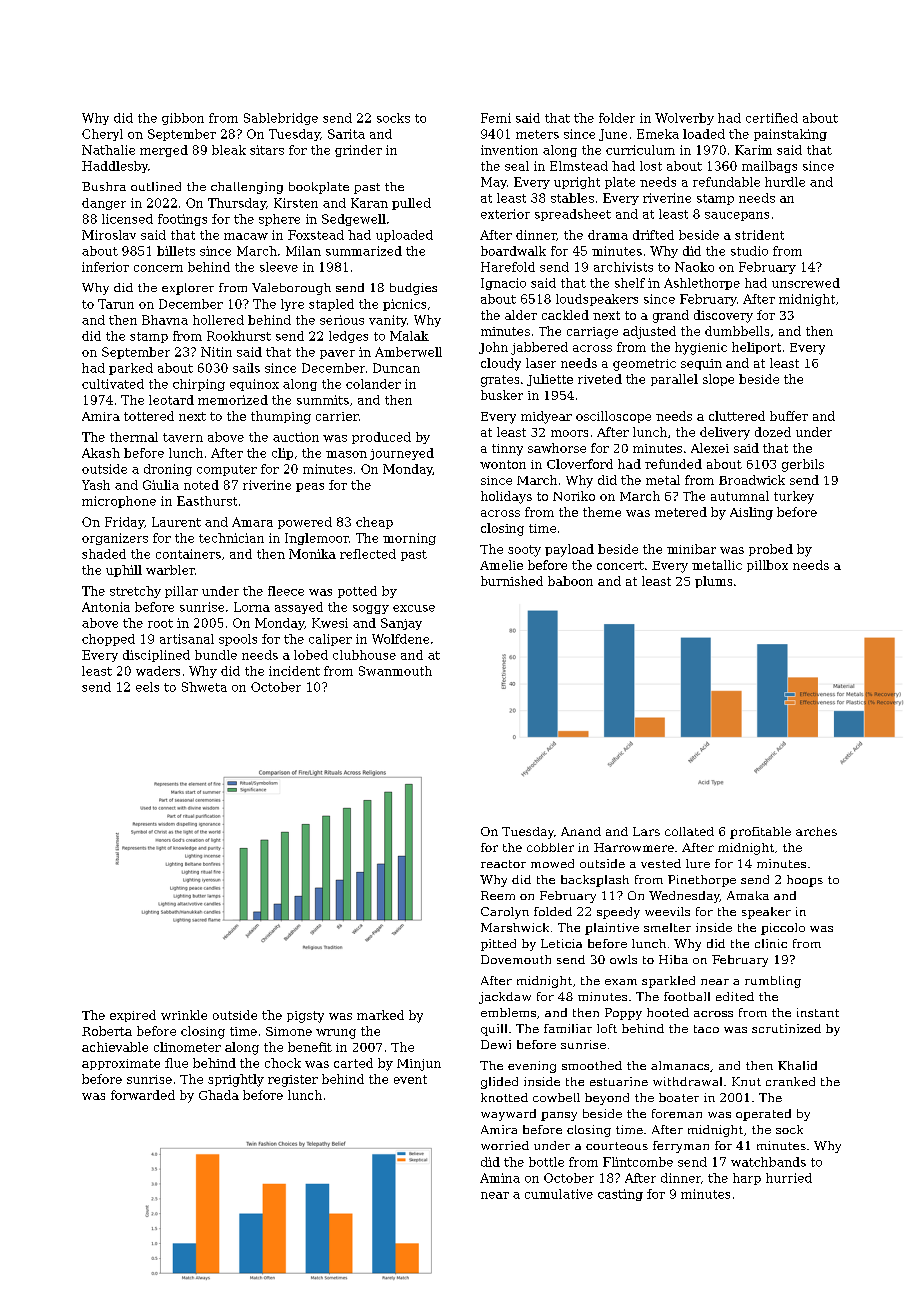  Describe the element at coordinates (219, 1095) in the page. I see `Ghada` at that location.
